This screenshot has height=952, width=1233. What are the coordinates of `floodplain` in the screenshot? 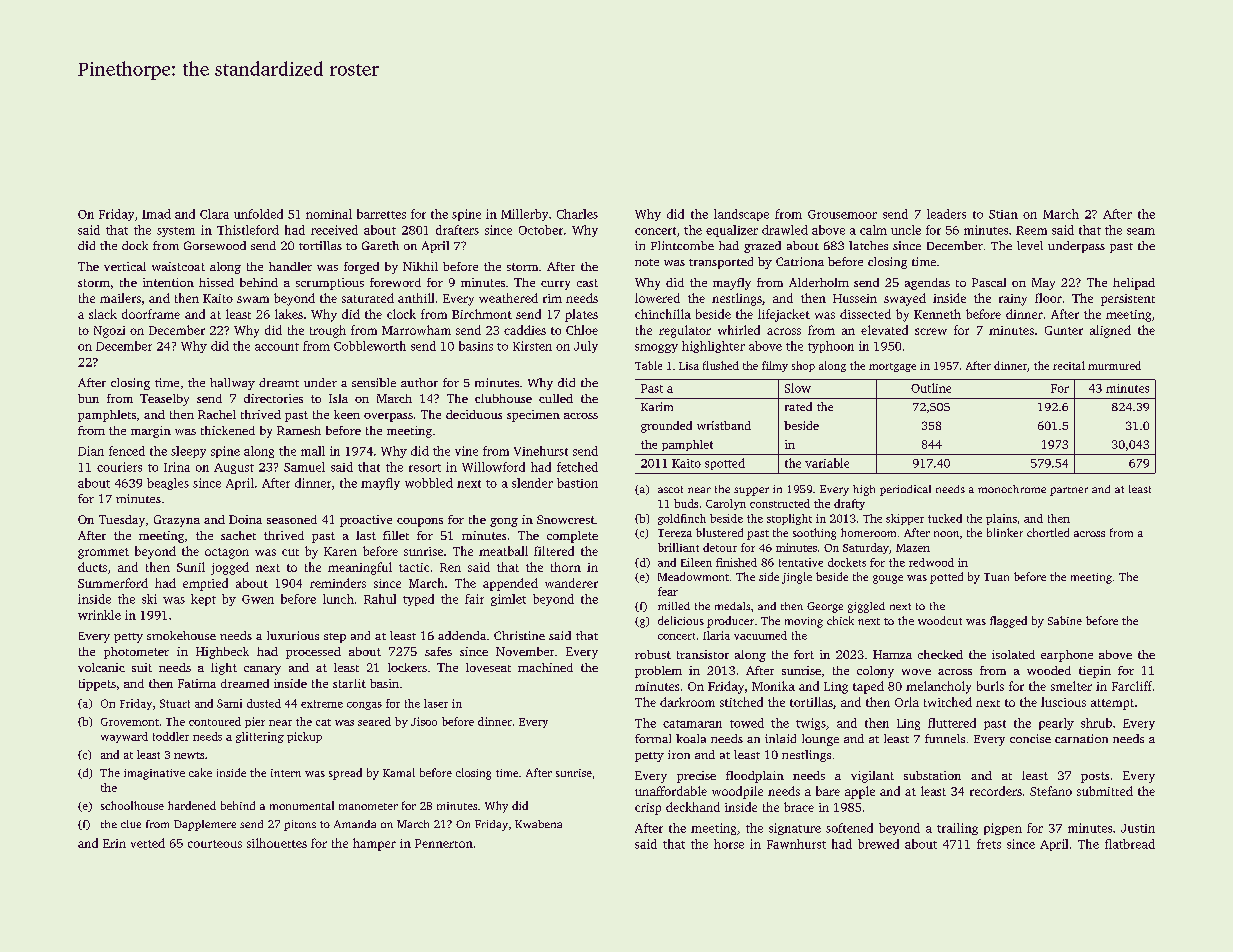 It's located at (755, 777).
